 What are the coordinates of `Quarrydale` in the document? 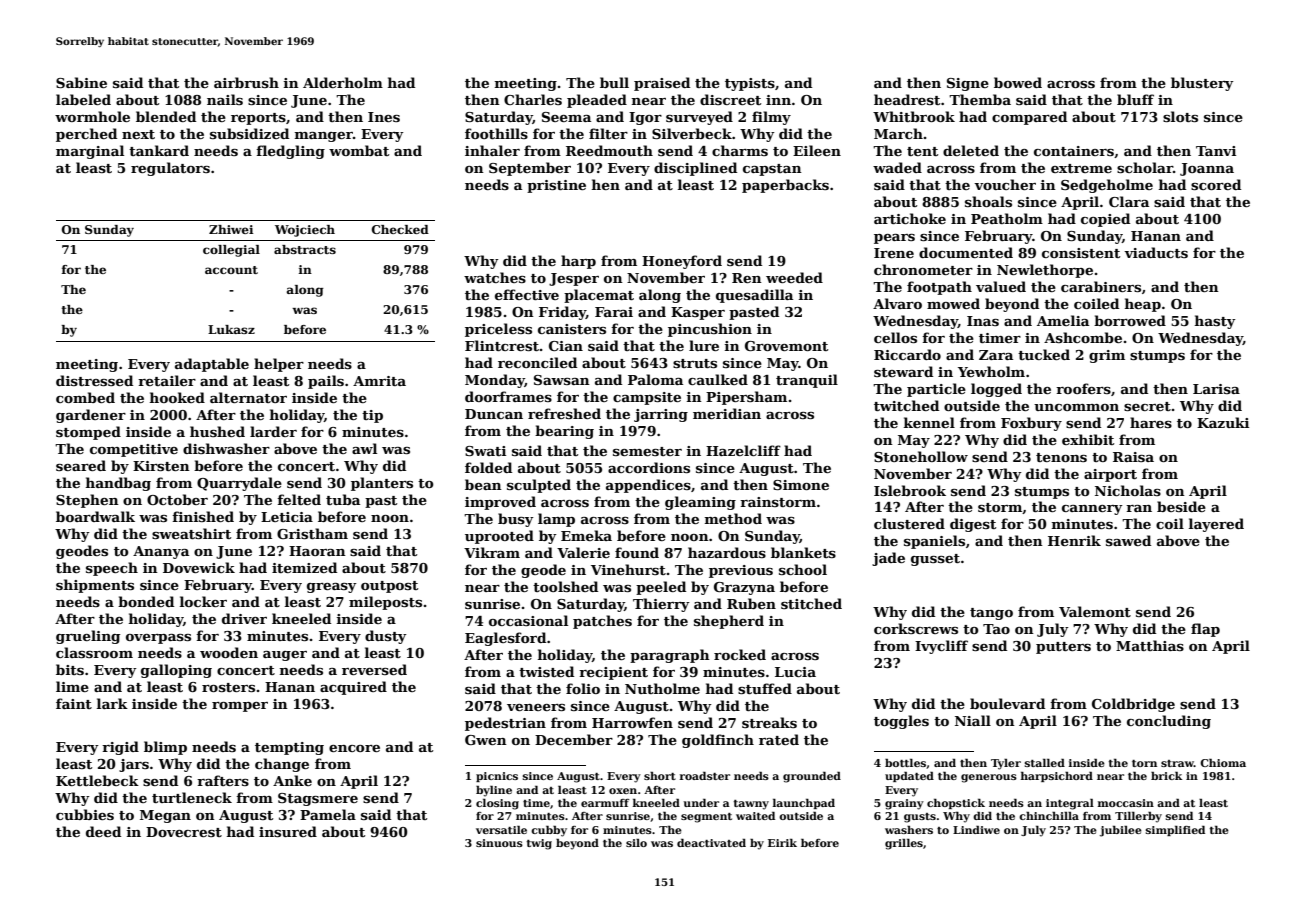 It's located at (239, 484).
